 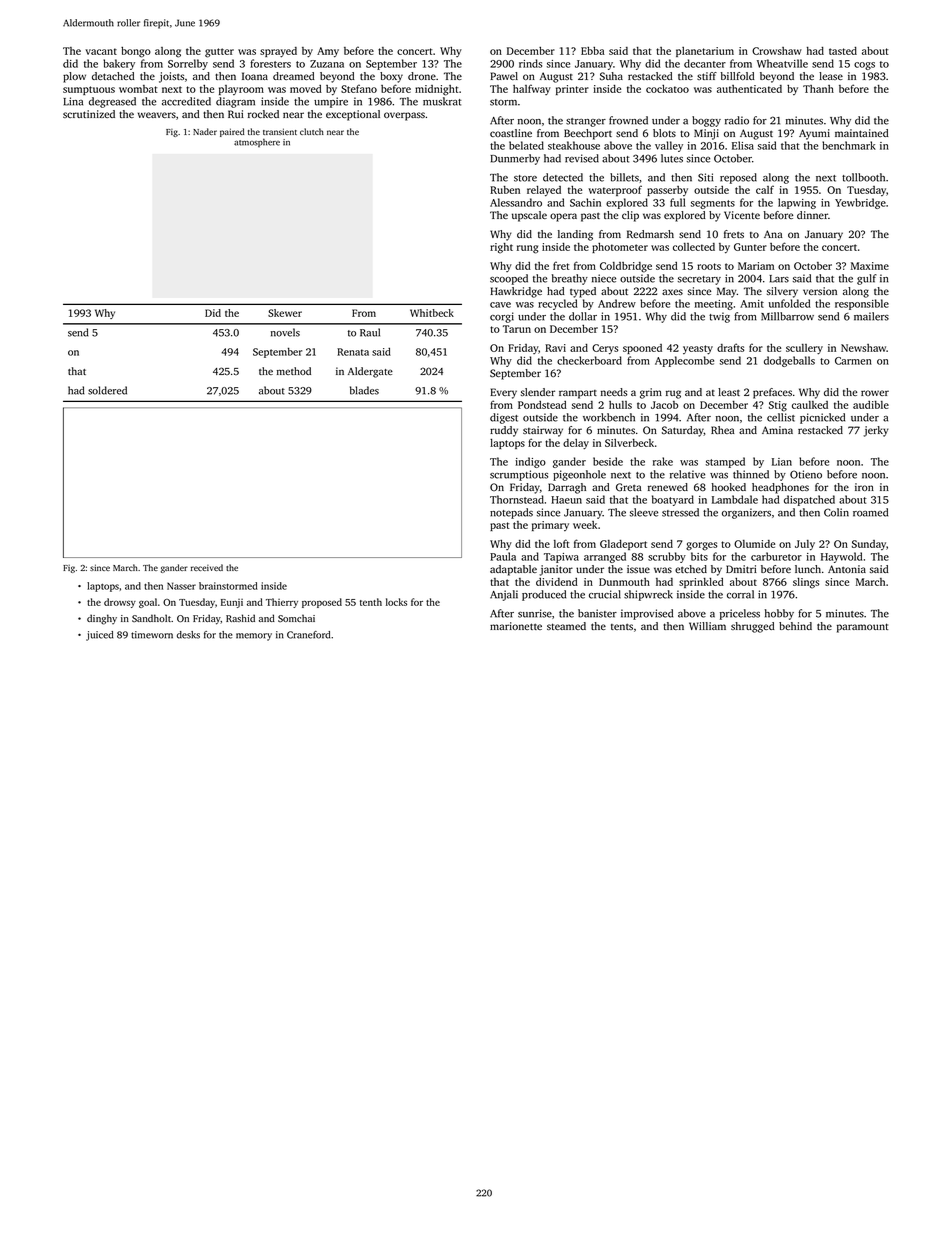 I want to click on lunch, so click(x=808, y=569).
